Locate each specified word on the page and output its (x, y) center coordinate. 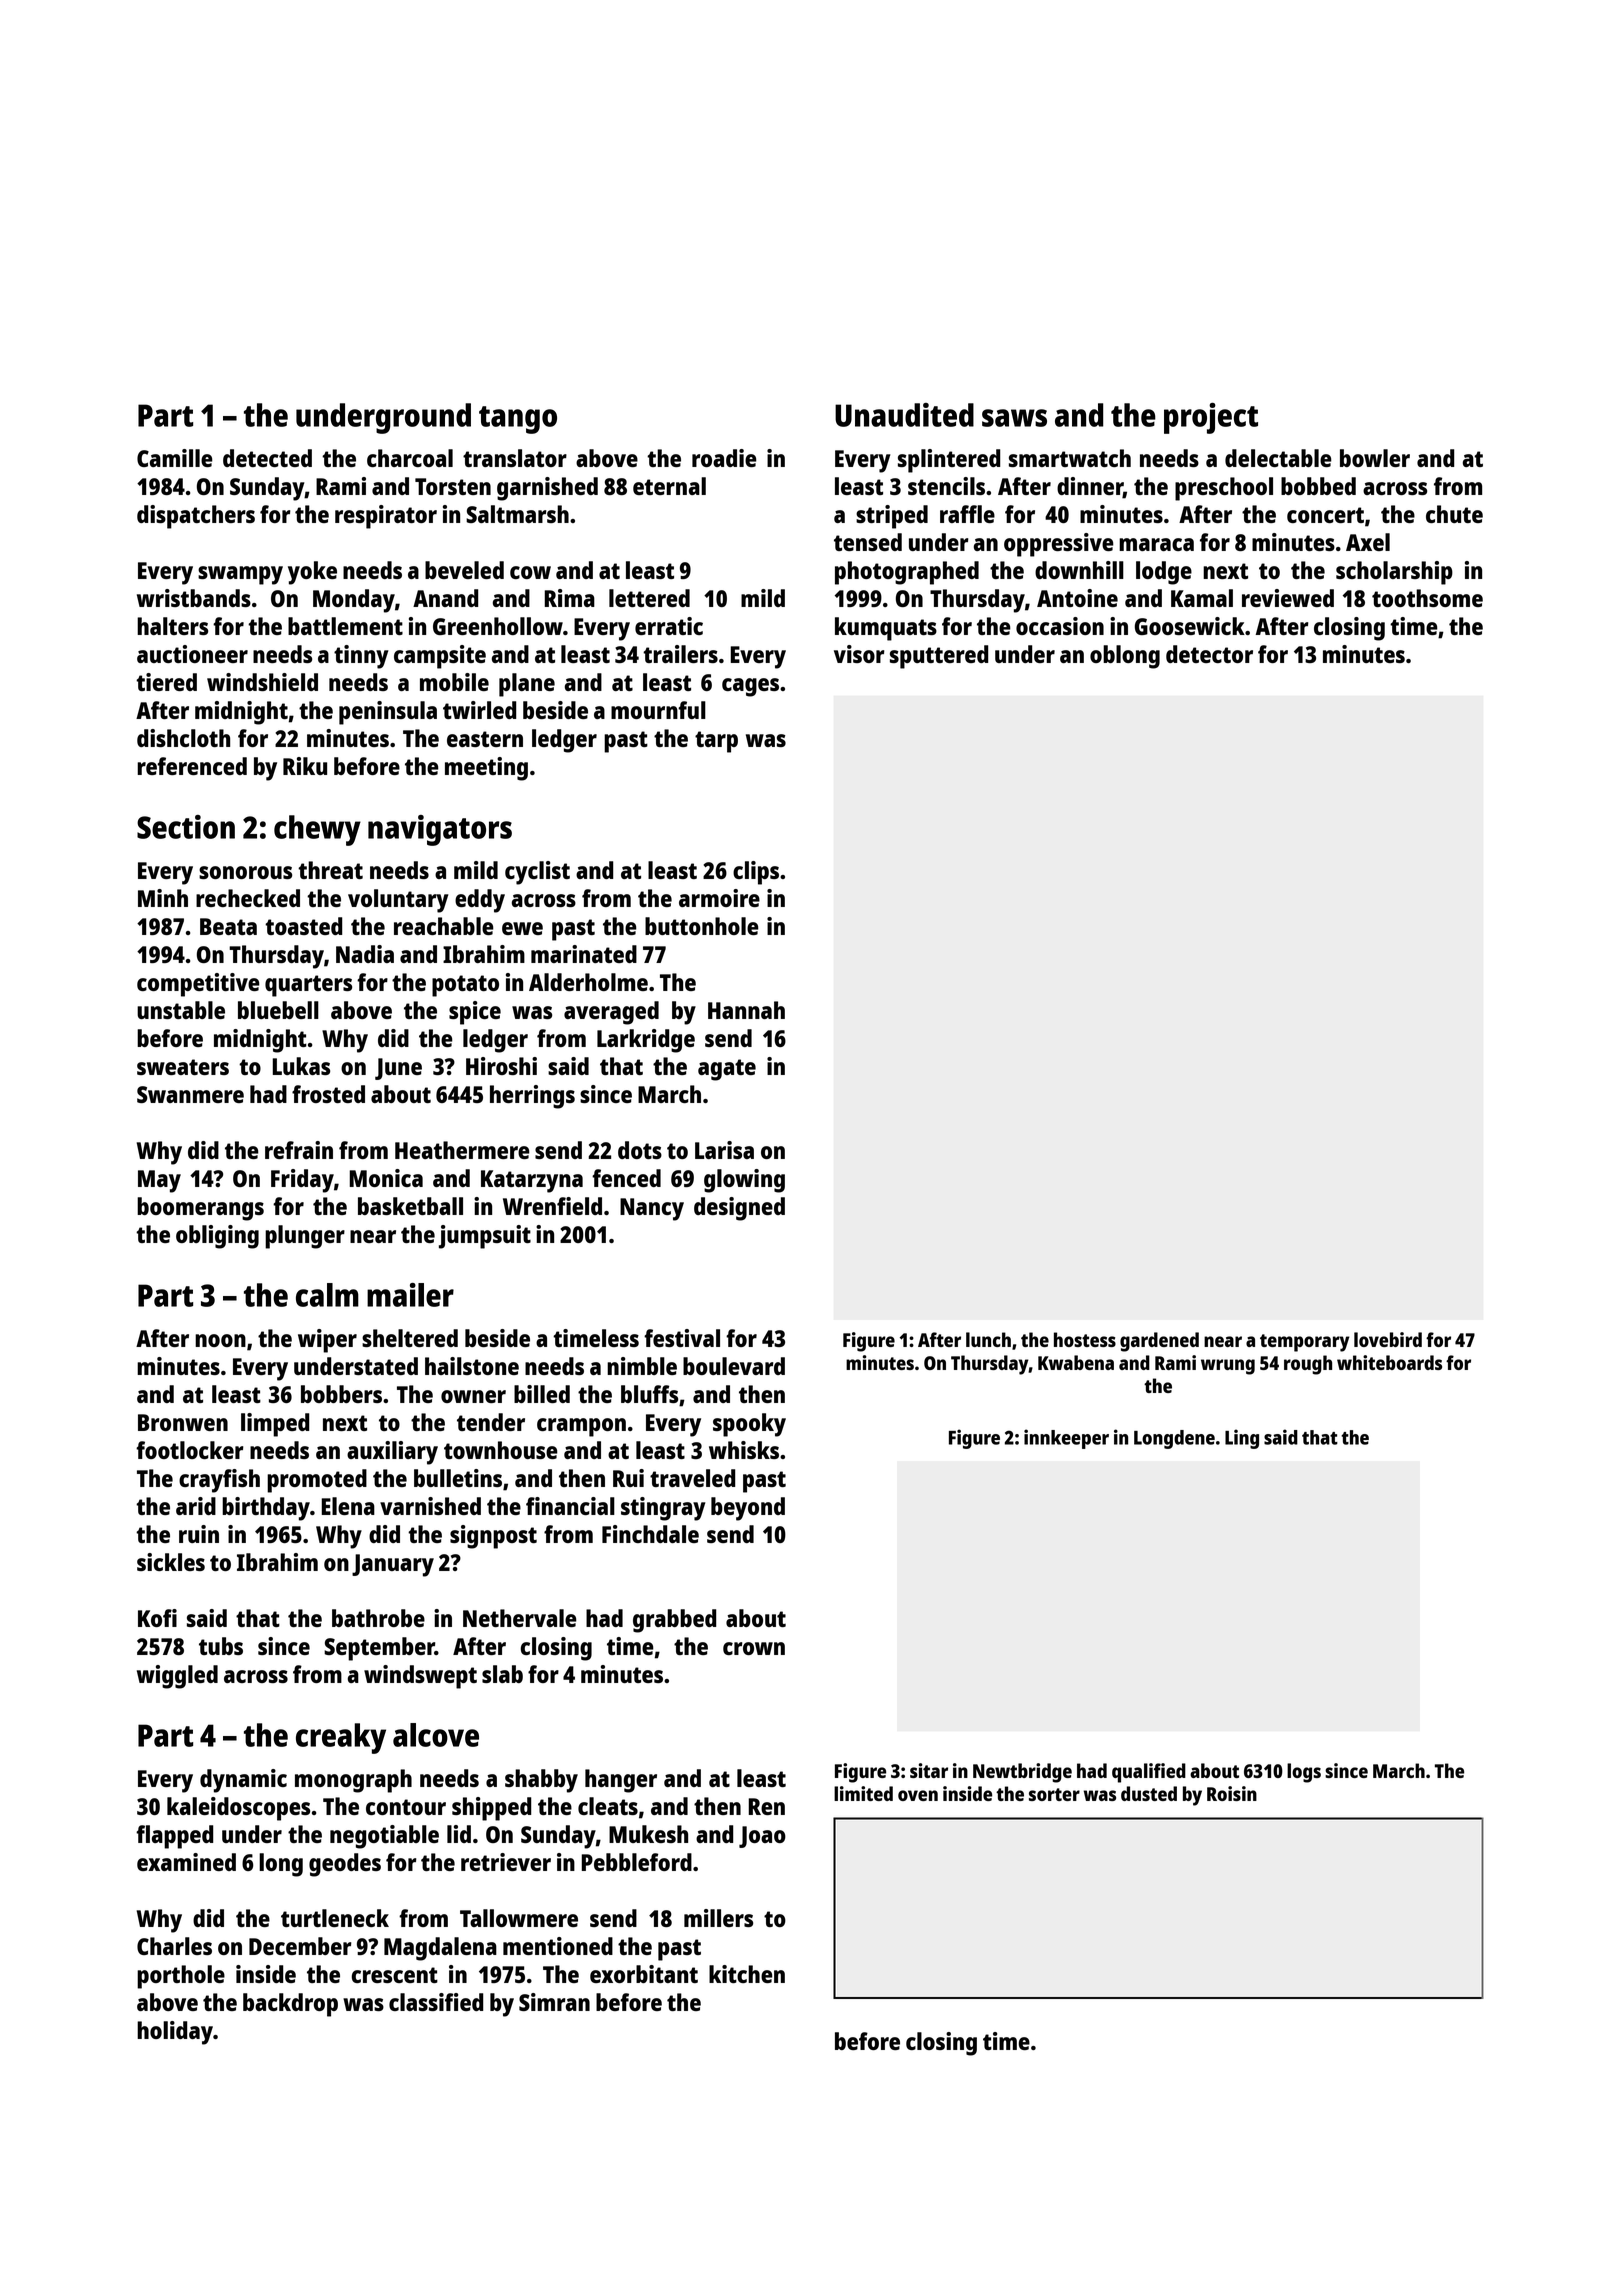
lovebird (1388, 1339)
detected (267, 458)
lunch (988, 1339)
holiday (175, 2033)
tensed (868, 542)
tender (491, 1422)
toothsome (1427, 598)
